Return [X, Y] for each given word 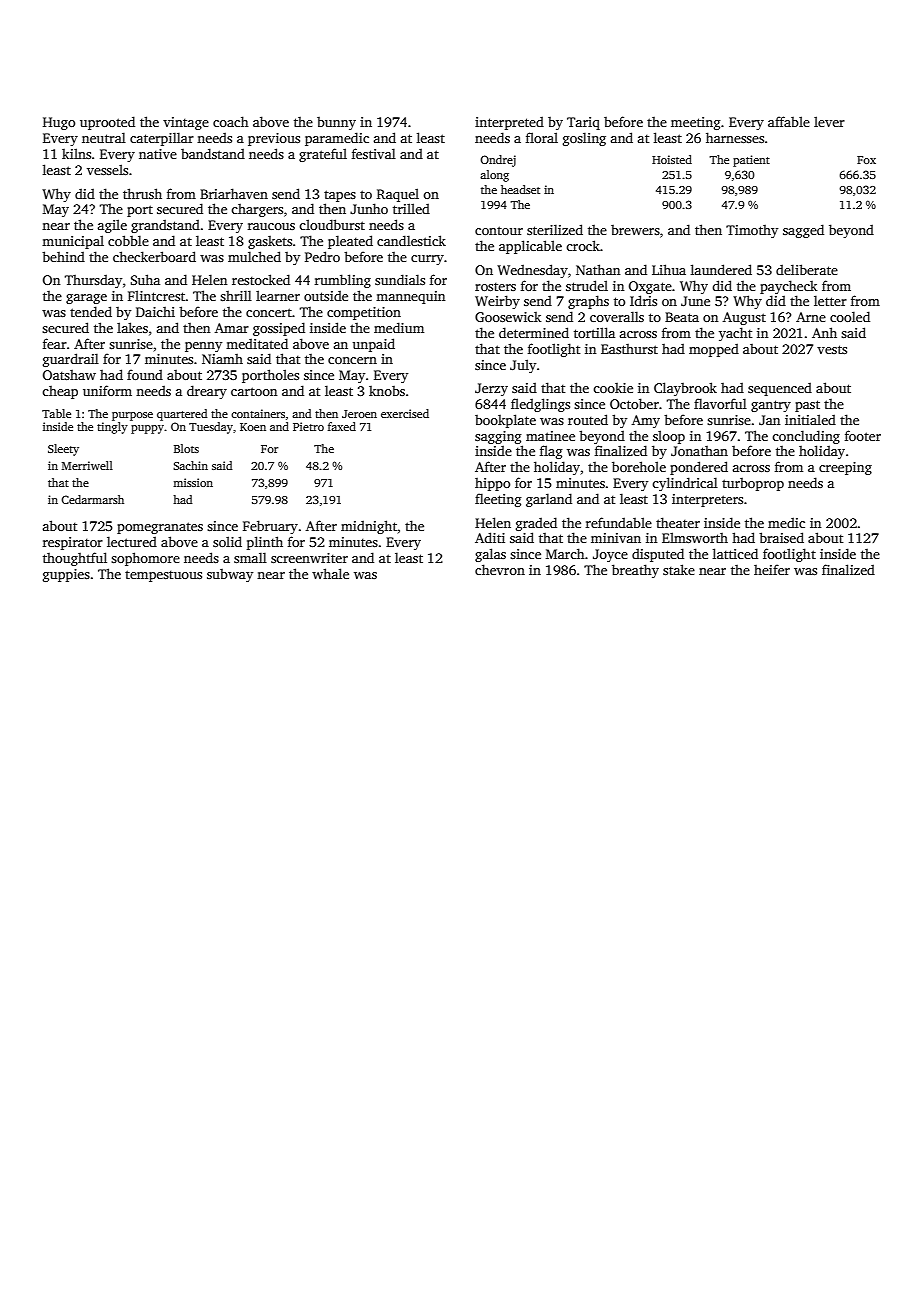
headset [520, 189]
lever [829, 121]
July [523, 366]
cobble [128, 240]
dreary [207, 392]
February [270, 527]
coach [231, 121]
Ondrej [498, 161]
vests [832, 349]
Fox [866, 160]
